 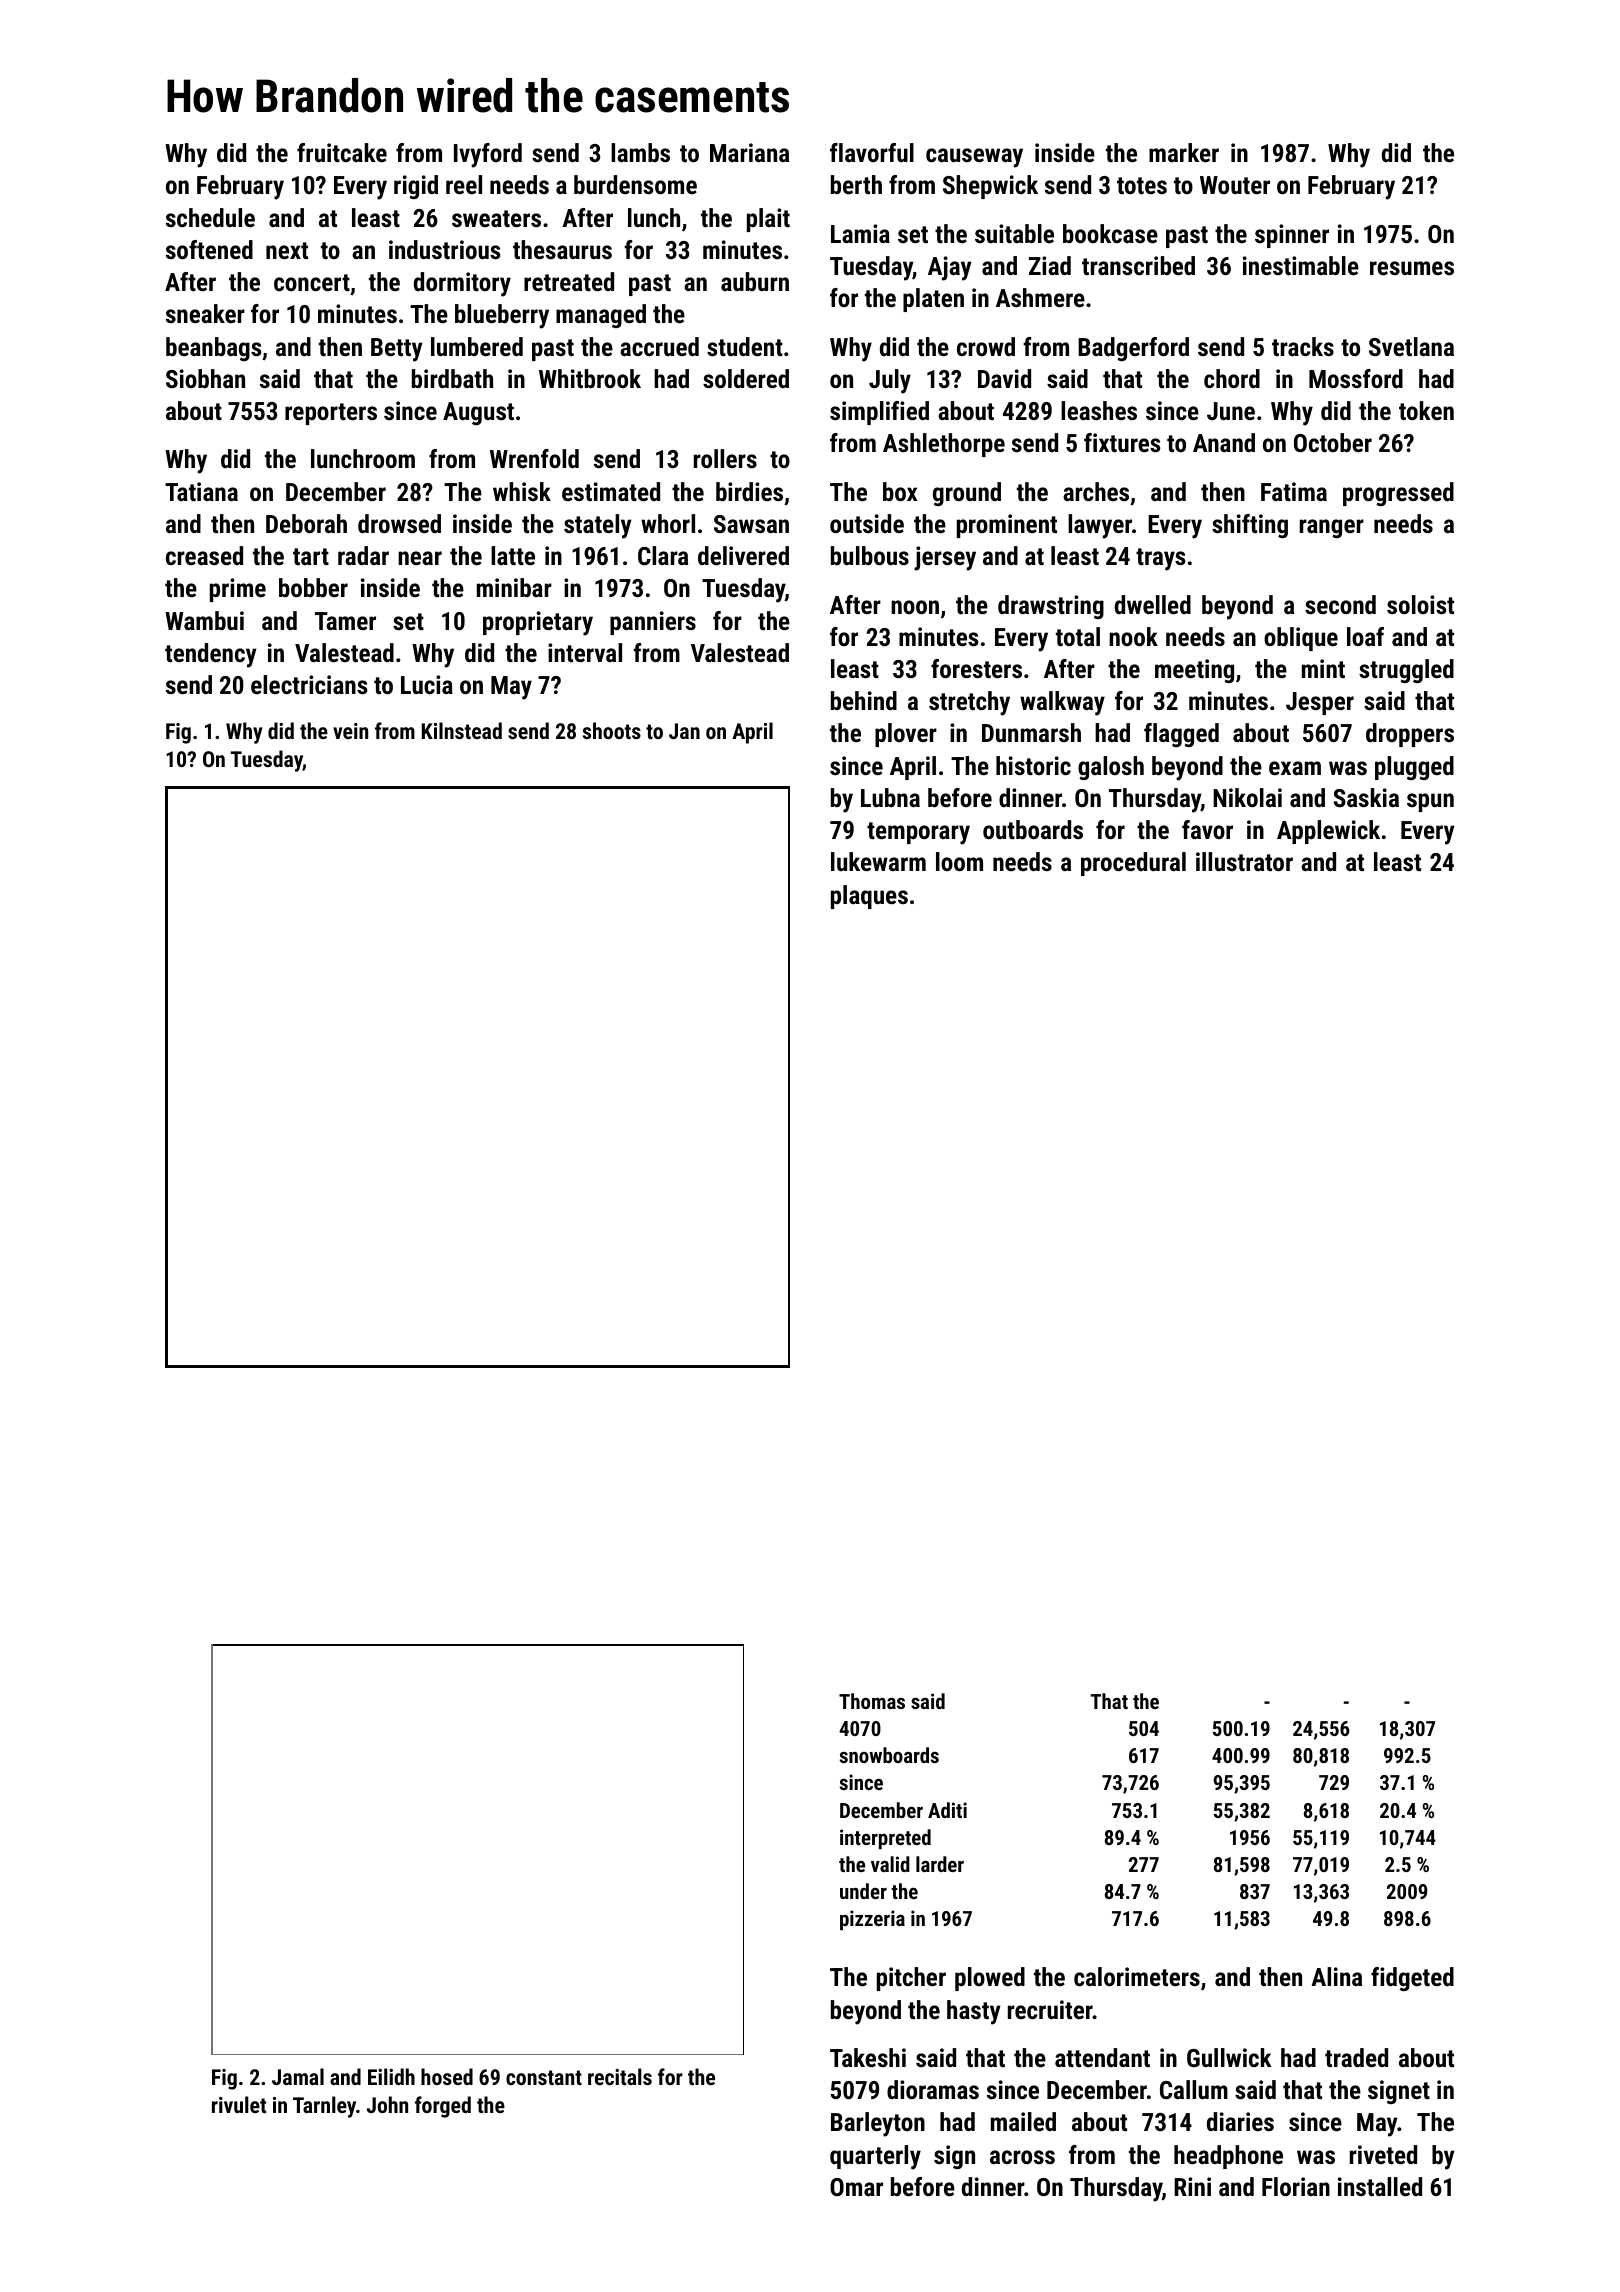 What do you see at coordinates (1099, 410) in the screenshot?
I see `leashes` at bounding box center [1099, 410].
